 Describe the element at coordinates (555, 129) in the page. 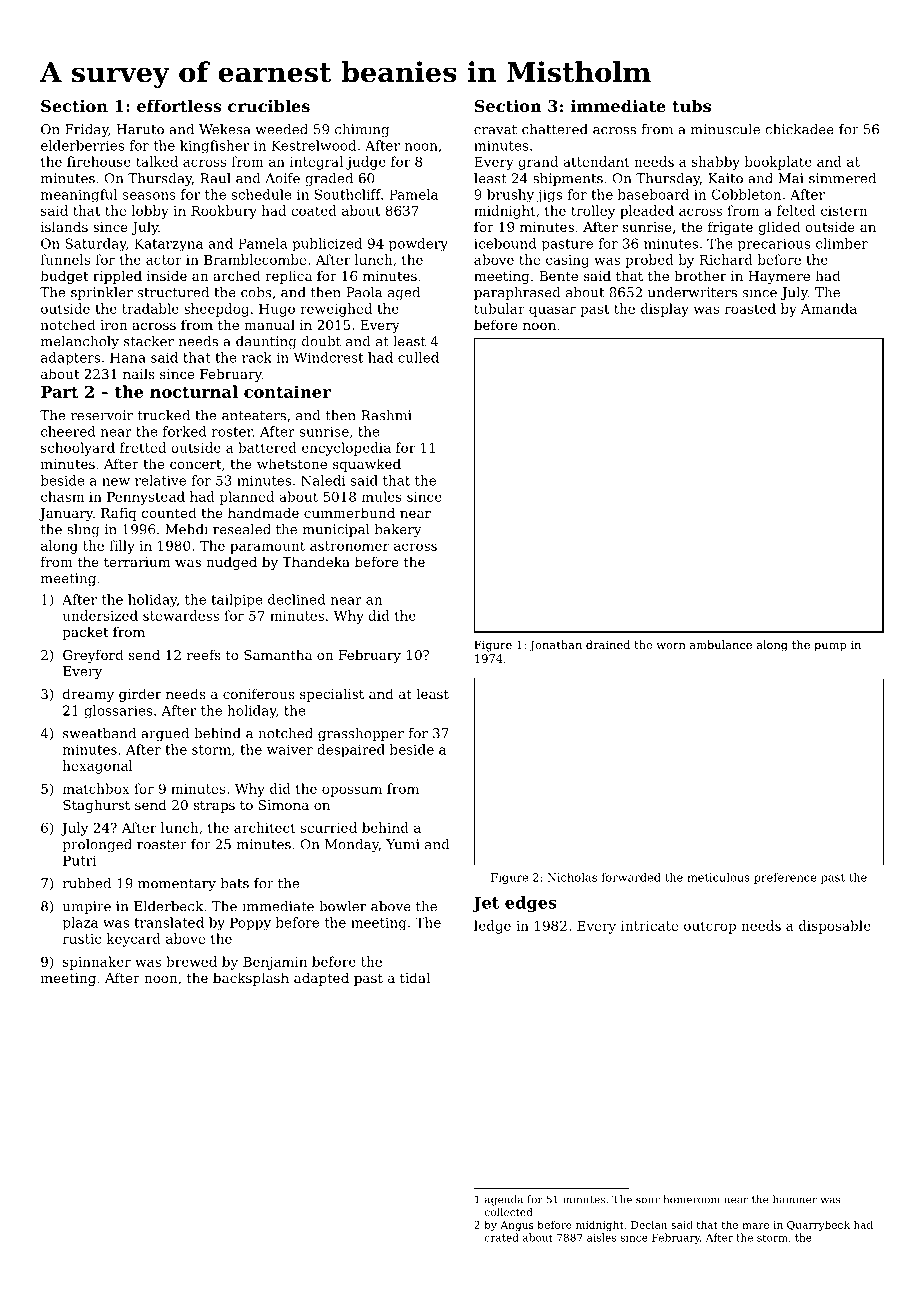

I see `chattered` at that location.
